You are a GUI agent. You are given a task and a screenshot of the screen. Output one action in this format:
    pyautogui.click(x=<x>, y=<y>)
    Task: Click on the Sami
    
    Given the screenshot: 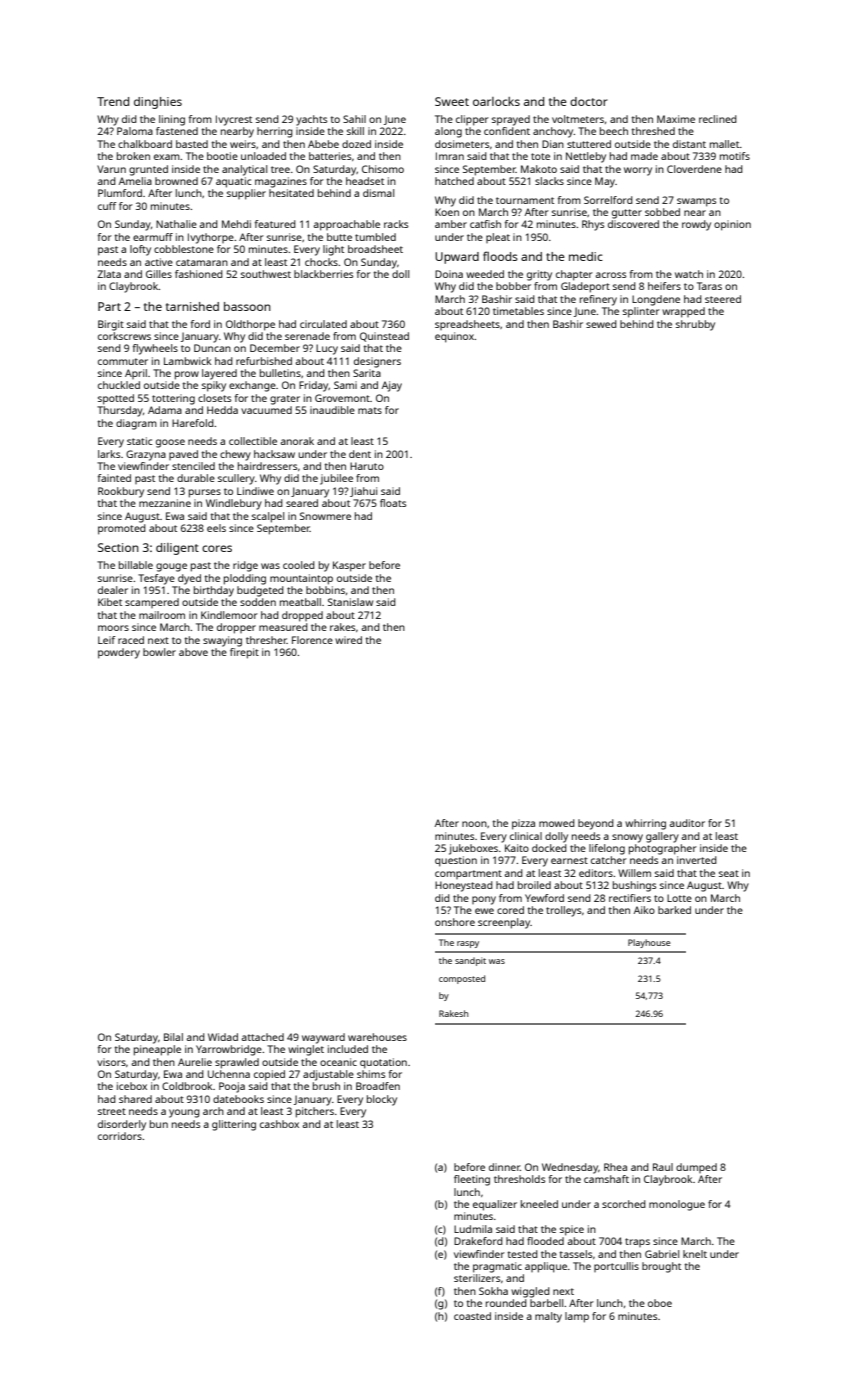 What is the action you would take?
    pyautogui.click(x=345, y=385)
